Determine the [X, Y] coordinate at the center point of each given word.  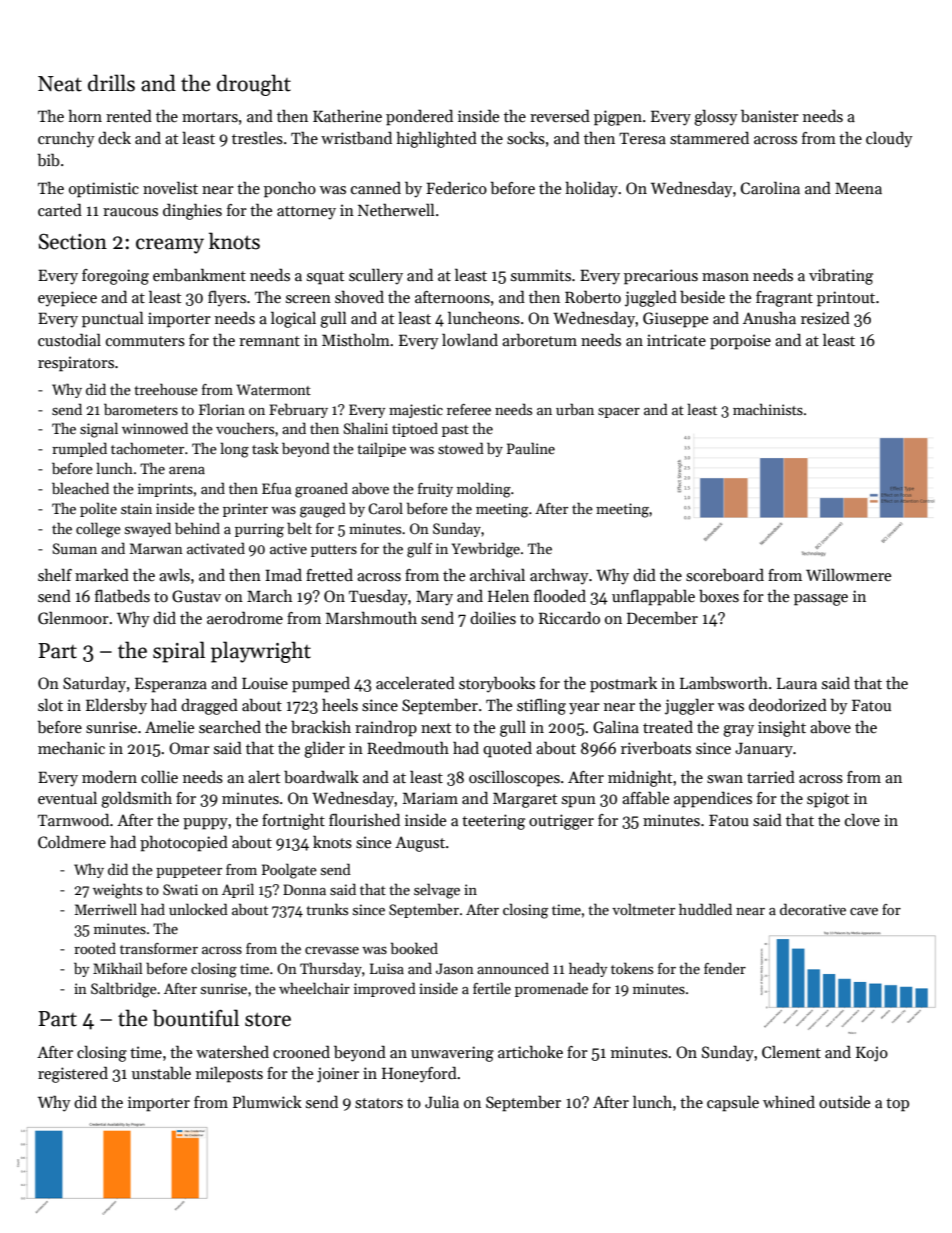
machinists [768, 409]
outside [844, 1102]
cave [864, 911]
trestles [257, 138]
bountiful [196, 1018]
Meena [858, 188]
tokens [632, 968]
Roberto [593, 297]
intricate [676, 340]
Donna [304, 889]
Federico [456, 188]
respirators [76, 364]
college [98, 530]
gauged [323, 510]
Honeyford [419, 1075]
